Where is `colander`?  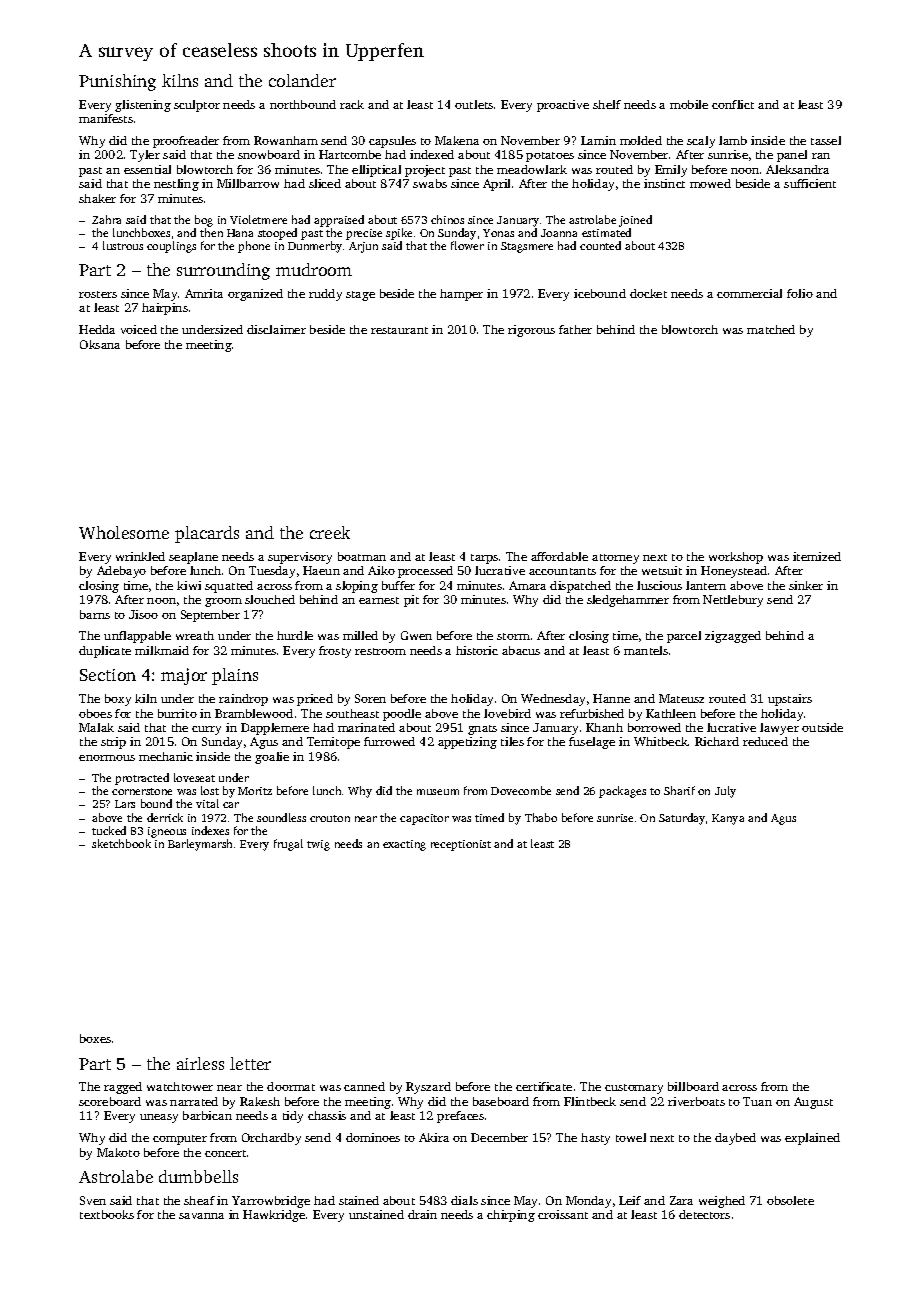 colander is located at coordinates (302, 80).
